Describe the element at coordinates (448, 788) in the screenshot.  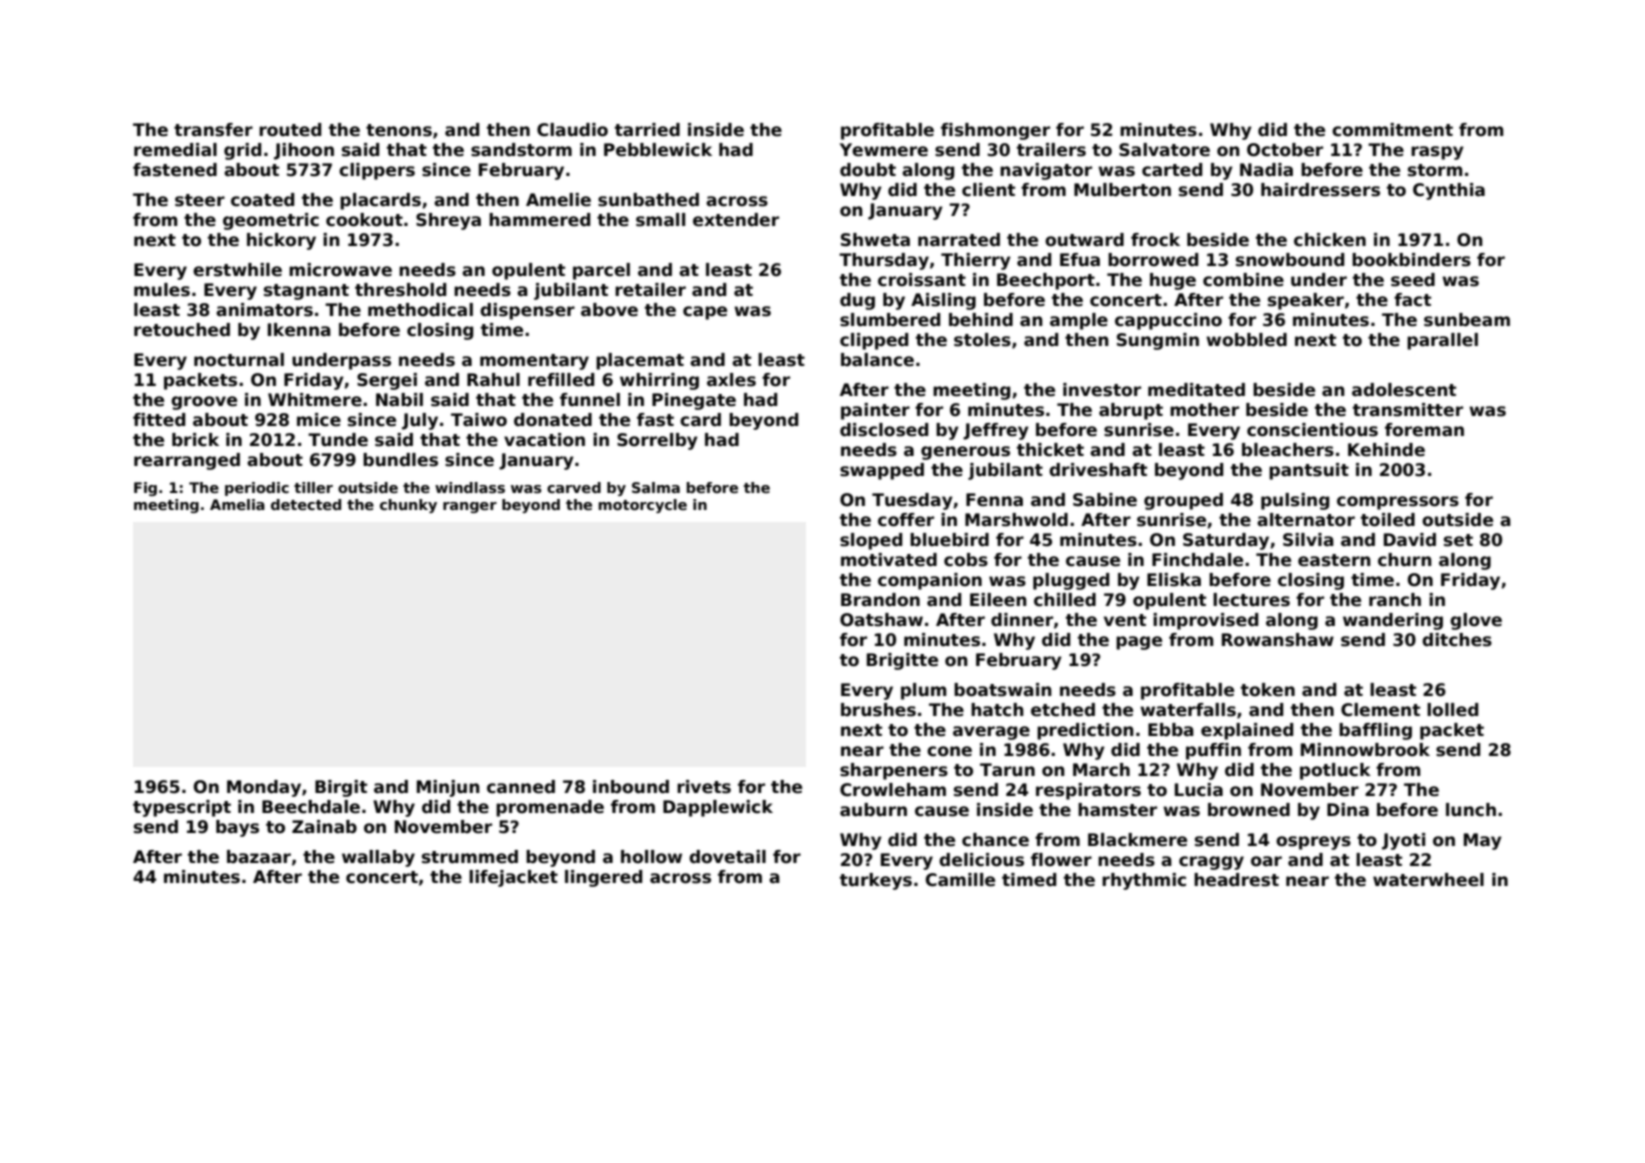
I see `Minjun` at that location.
